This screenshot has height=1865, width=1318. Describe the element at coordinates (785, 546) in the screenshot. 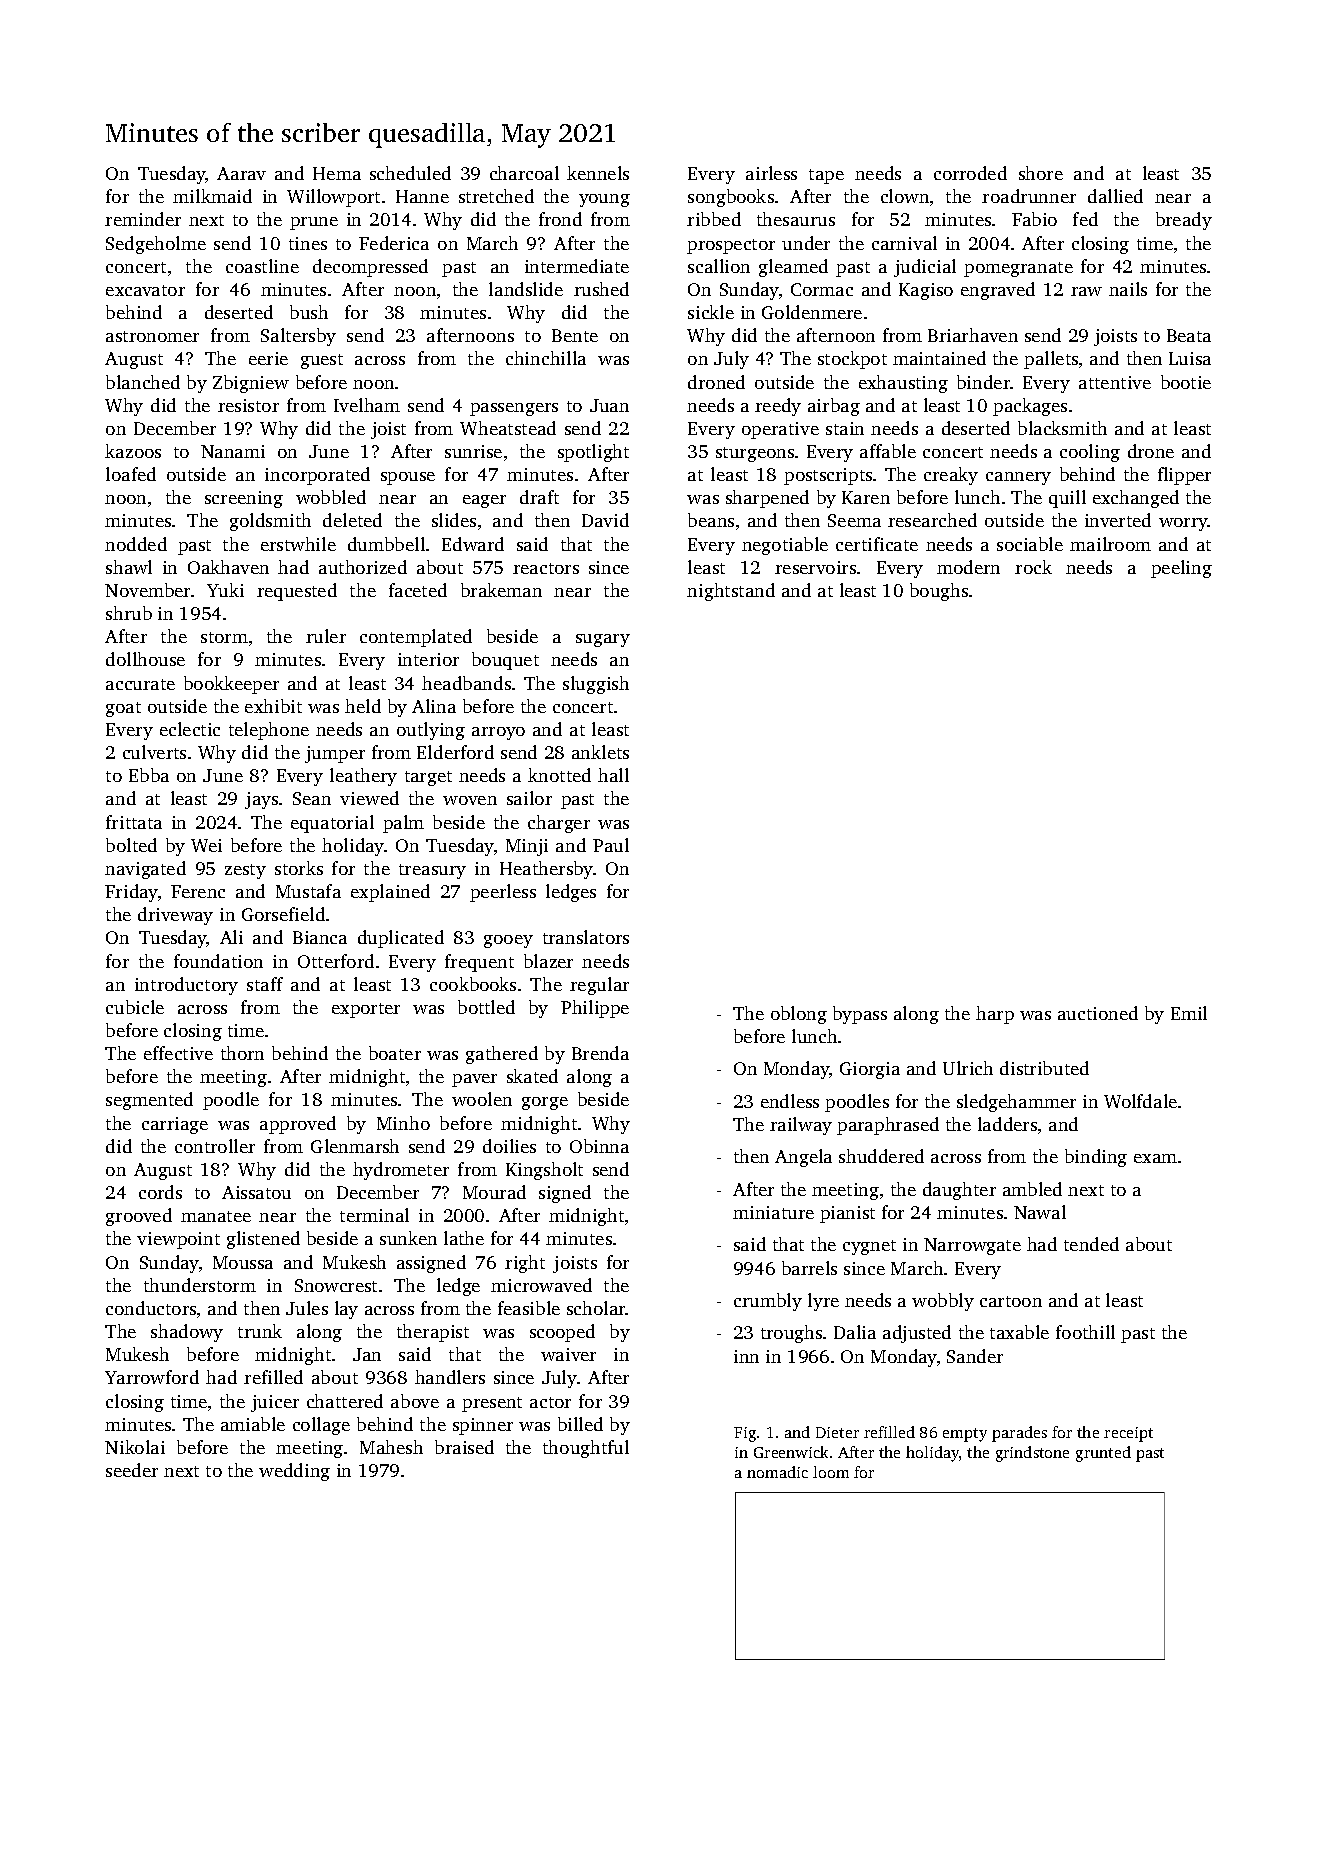

I see `negotiable` at that location.
